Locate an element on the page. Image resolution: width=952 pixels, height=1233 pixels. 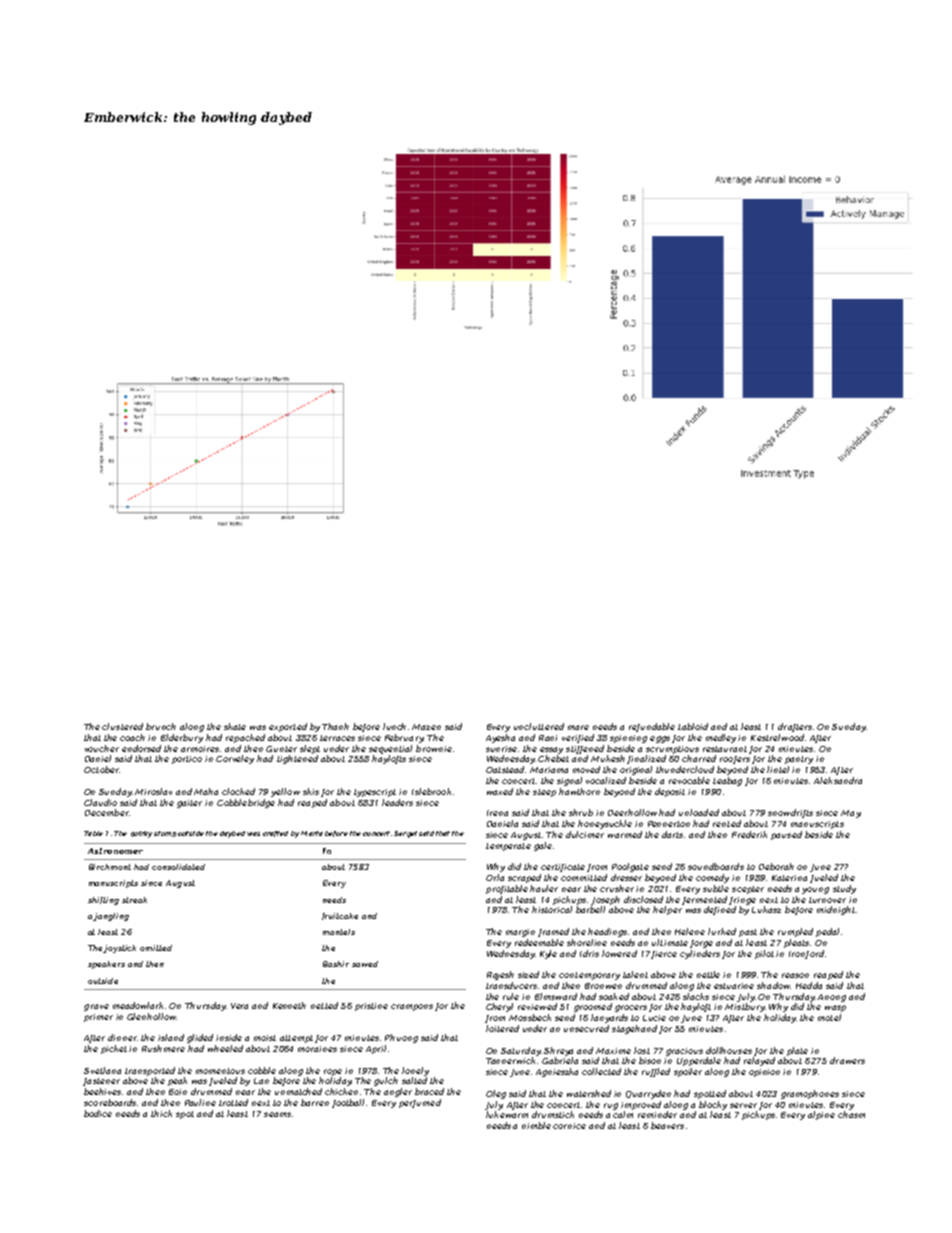
meadowlark is located at coordinates (138, 1005).
